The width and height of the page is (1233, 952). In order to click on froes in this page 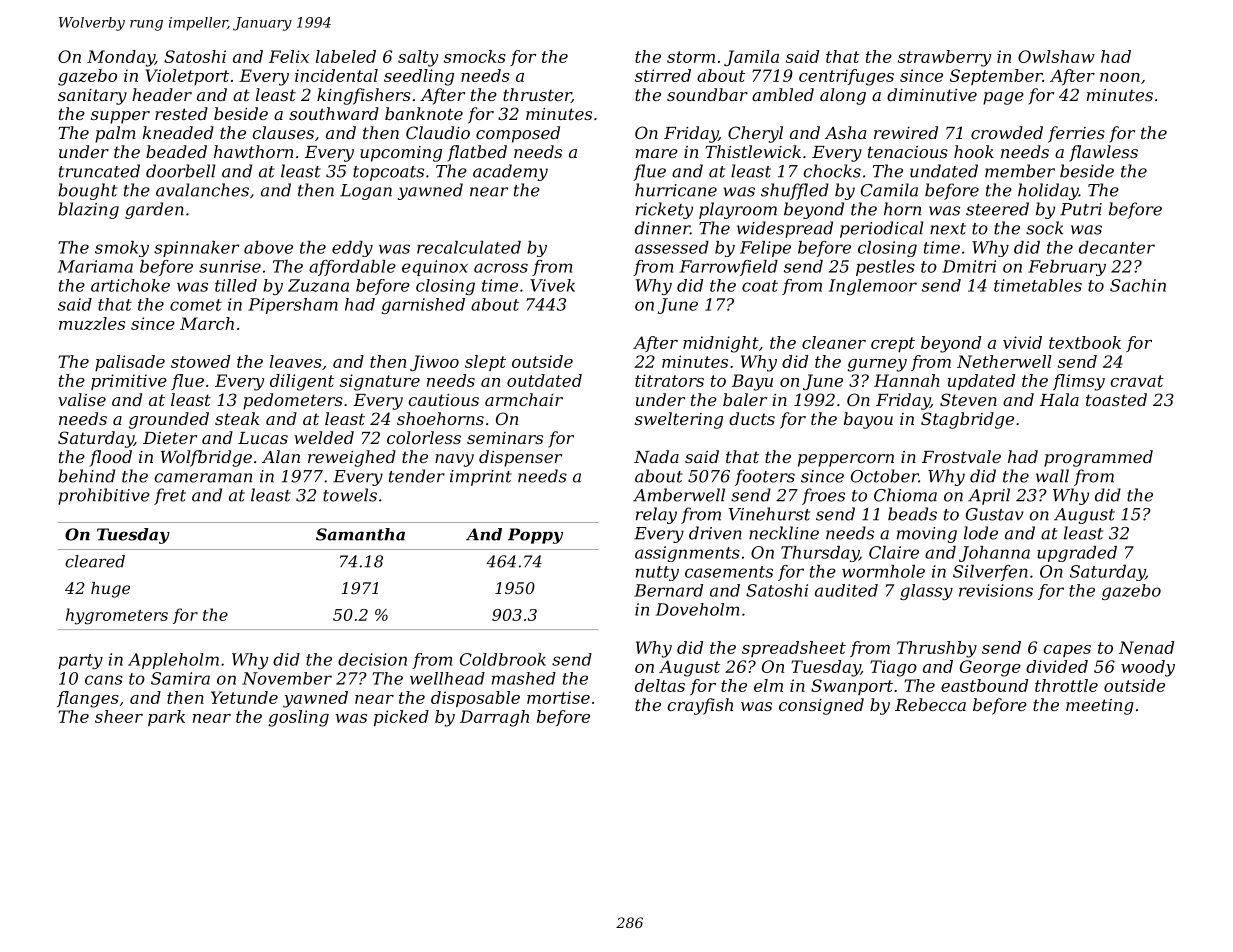, I will do `click(823, 496)`.
